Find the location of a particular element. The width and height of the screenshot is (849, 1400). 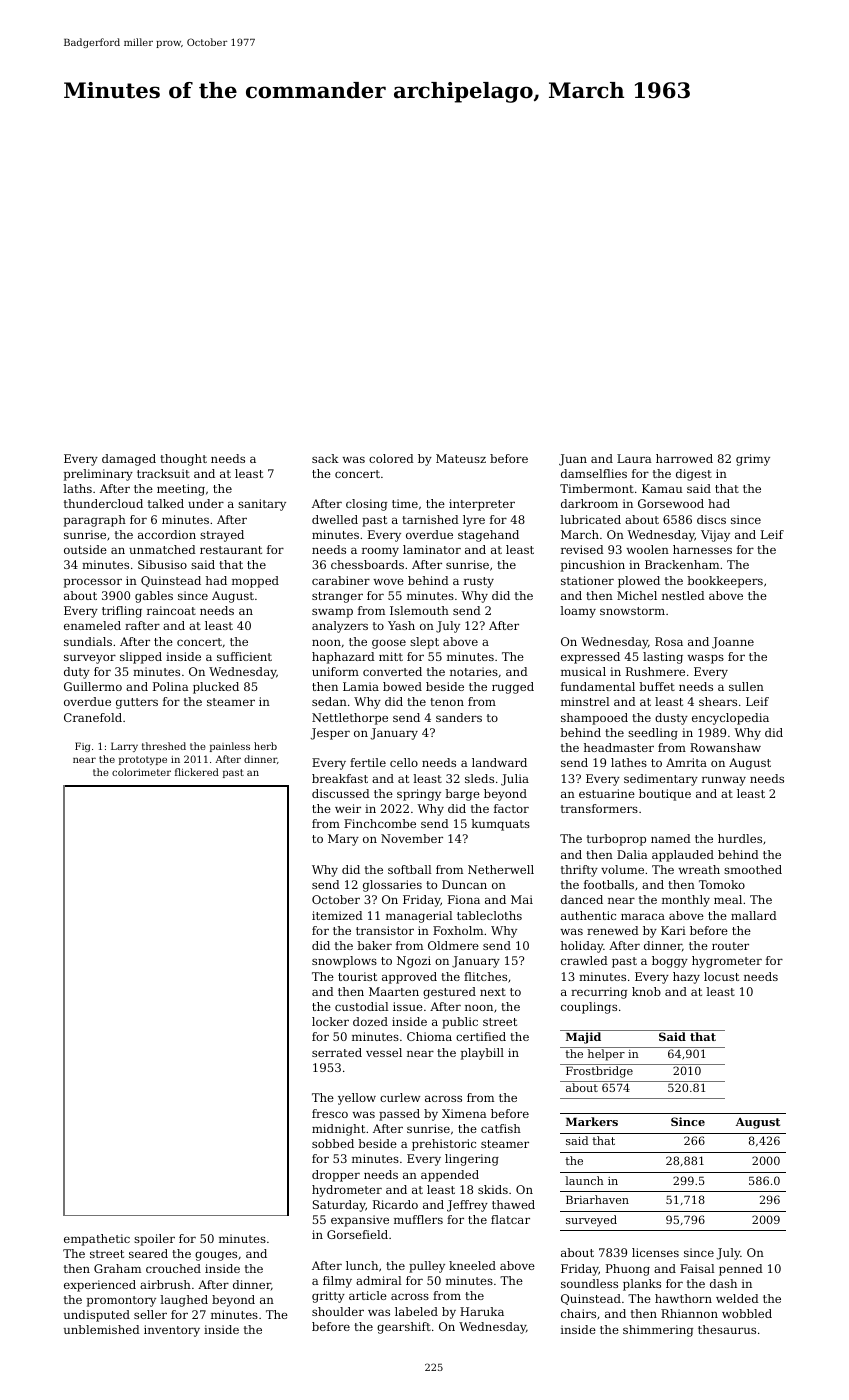

duty is located at coordinates (77, 673).
